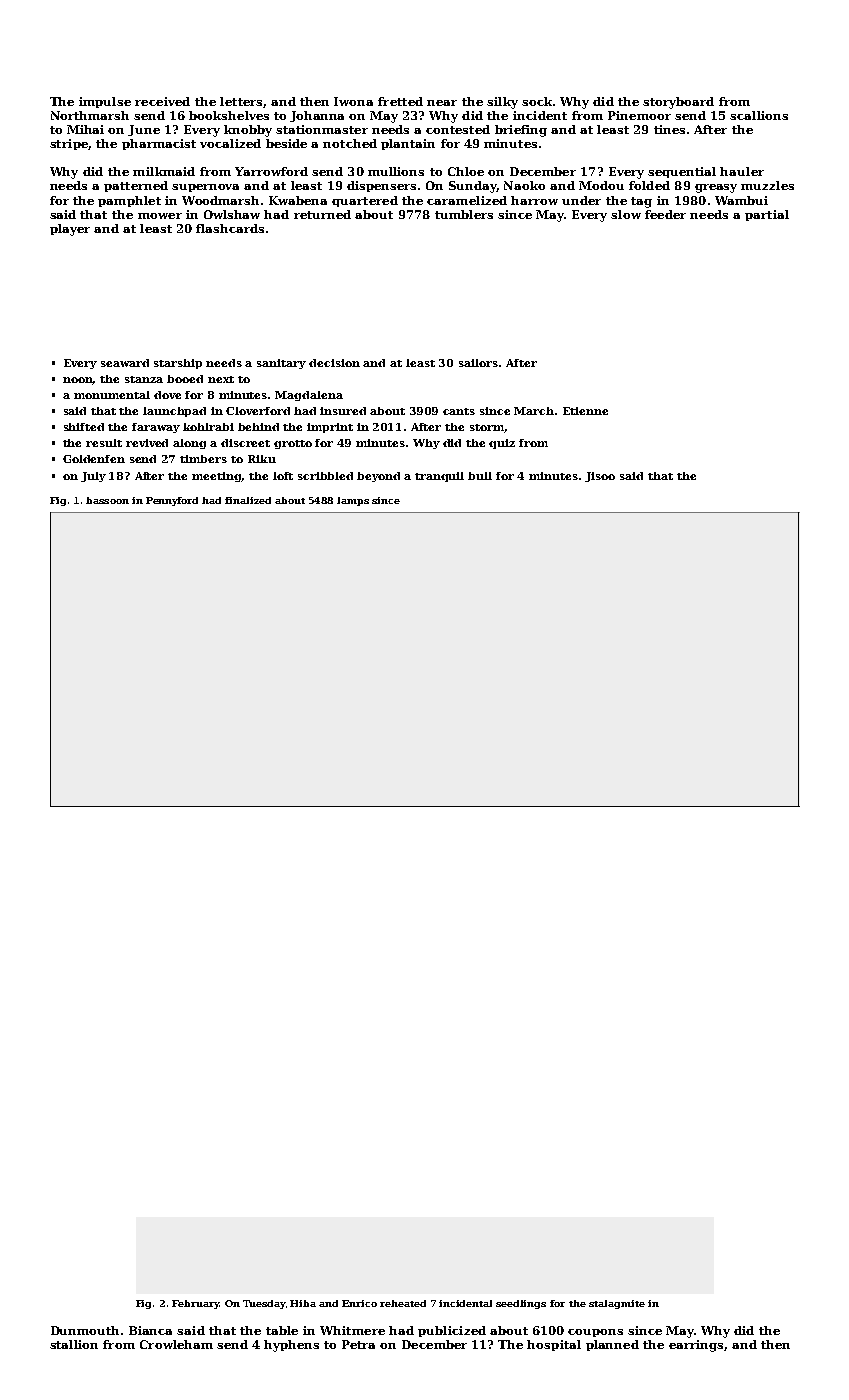 The width and height of the document is (849, 1400). Describe the element at coordinates (162, 101) in the document. I see `received` at that location.
